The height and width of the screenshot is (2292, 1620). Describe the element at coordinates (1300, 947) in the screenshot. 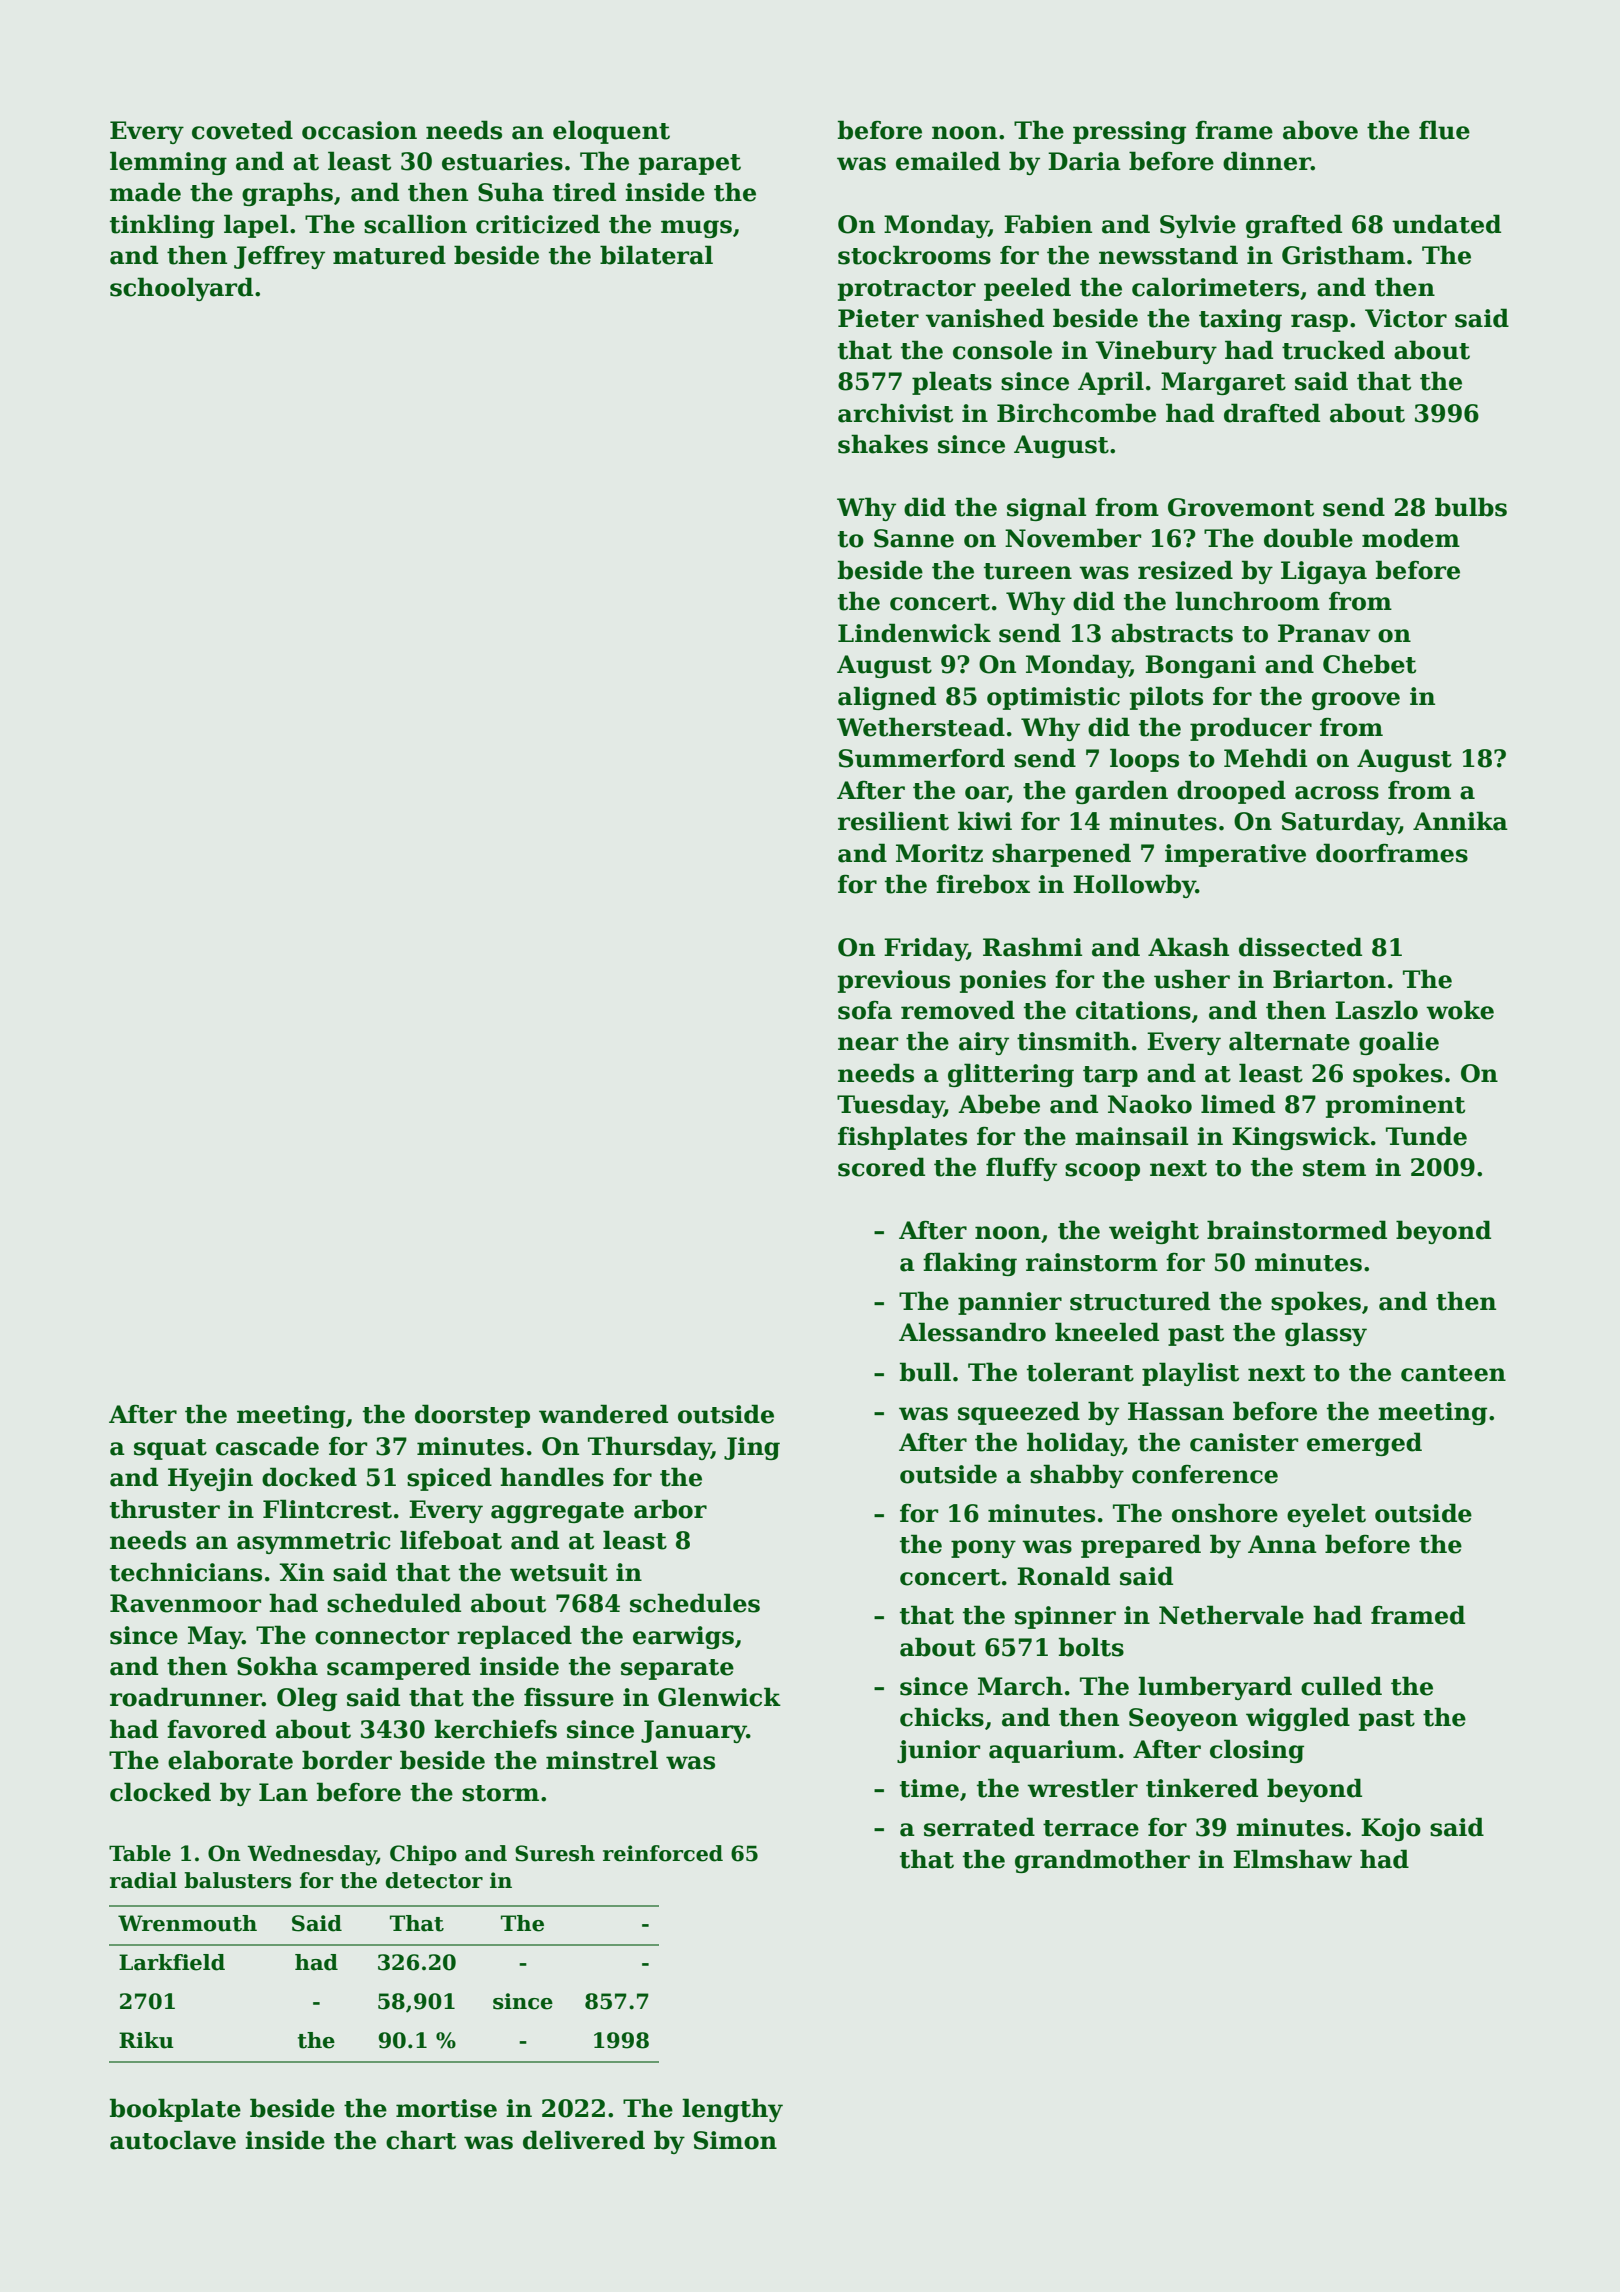

I see `dissected` at that location.
